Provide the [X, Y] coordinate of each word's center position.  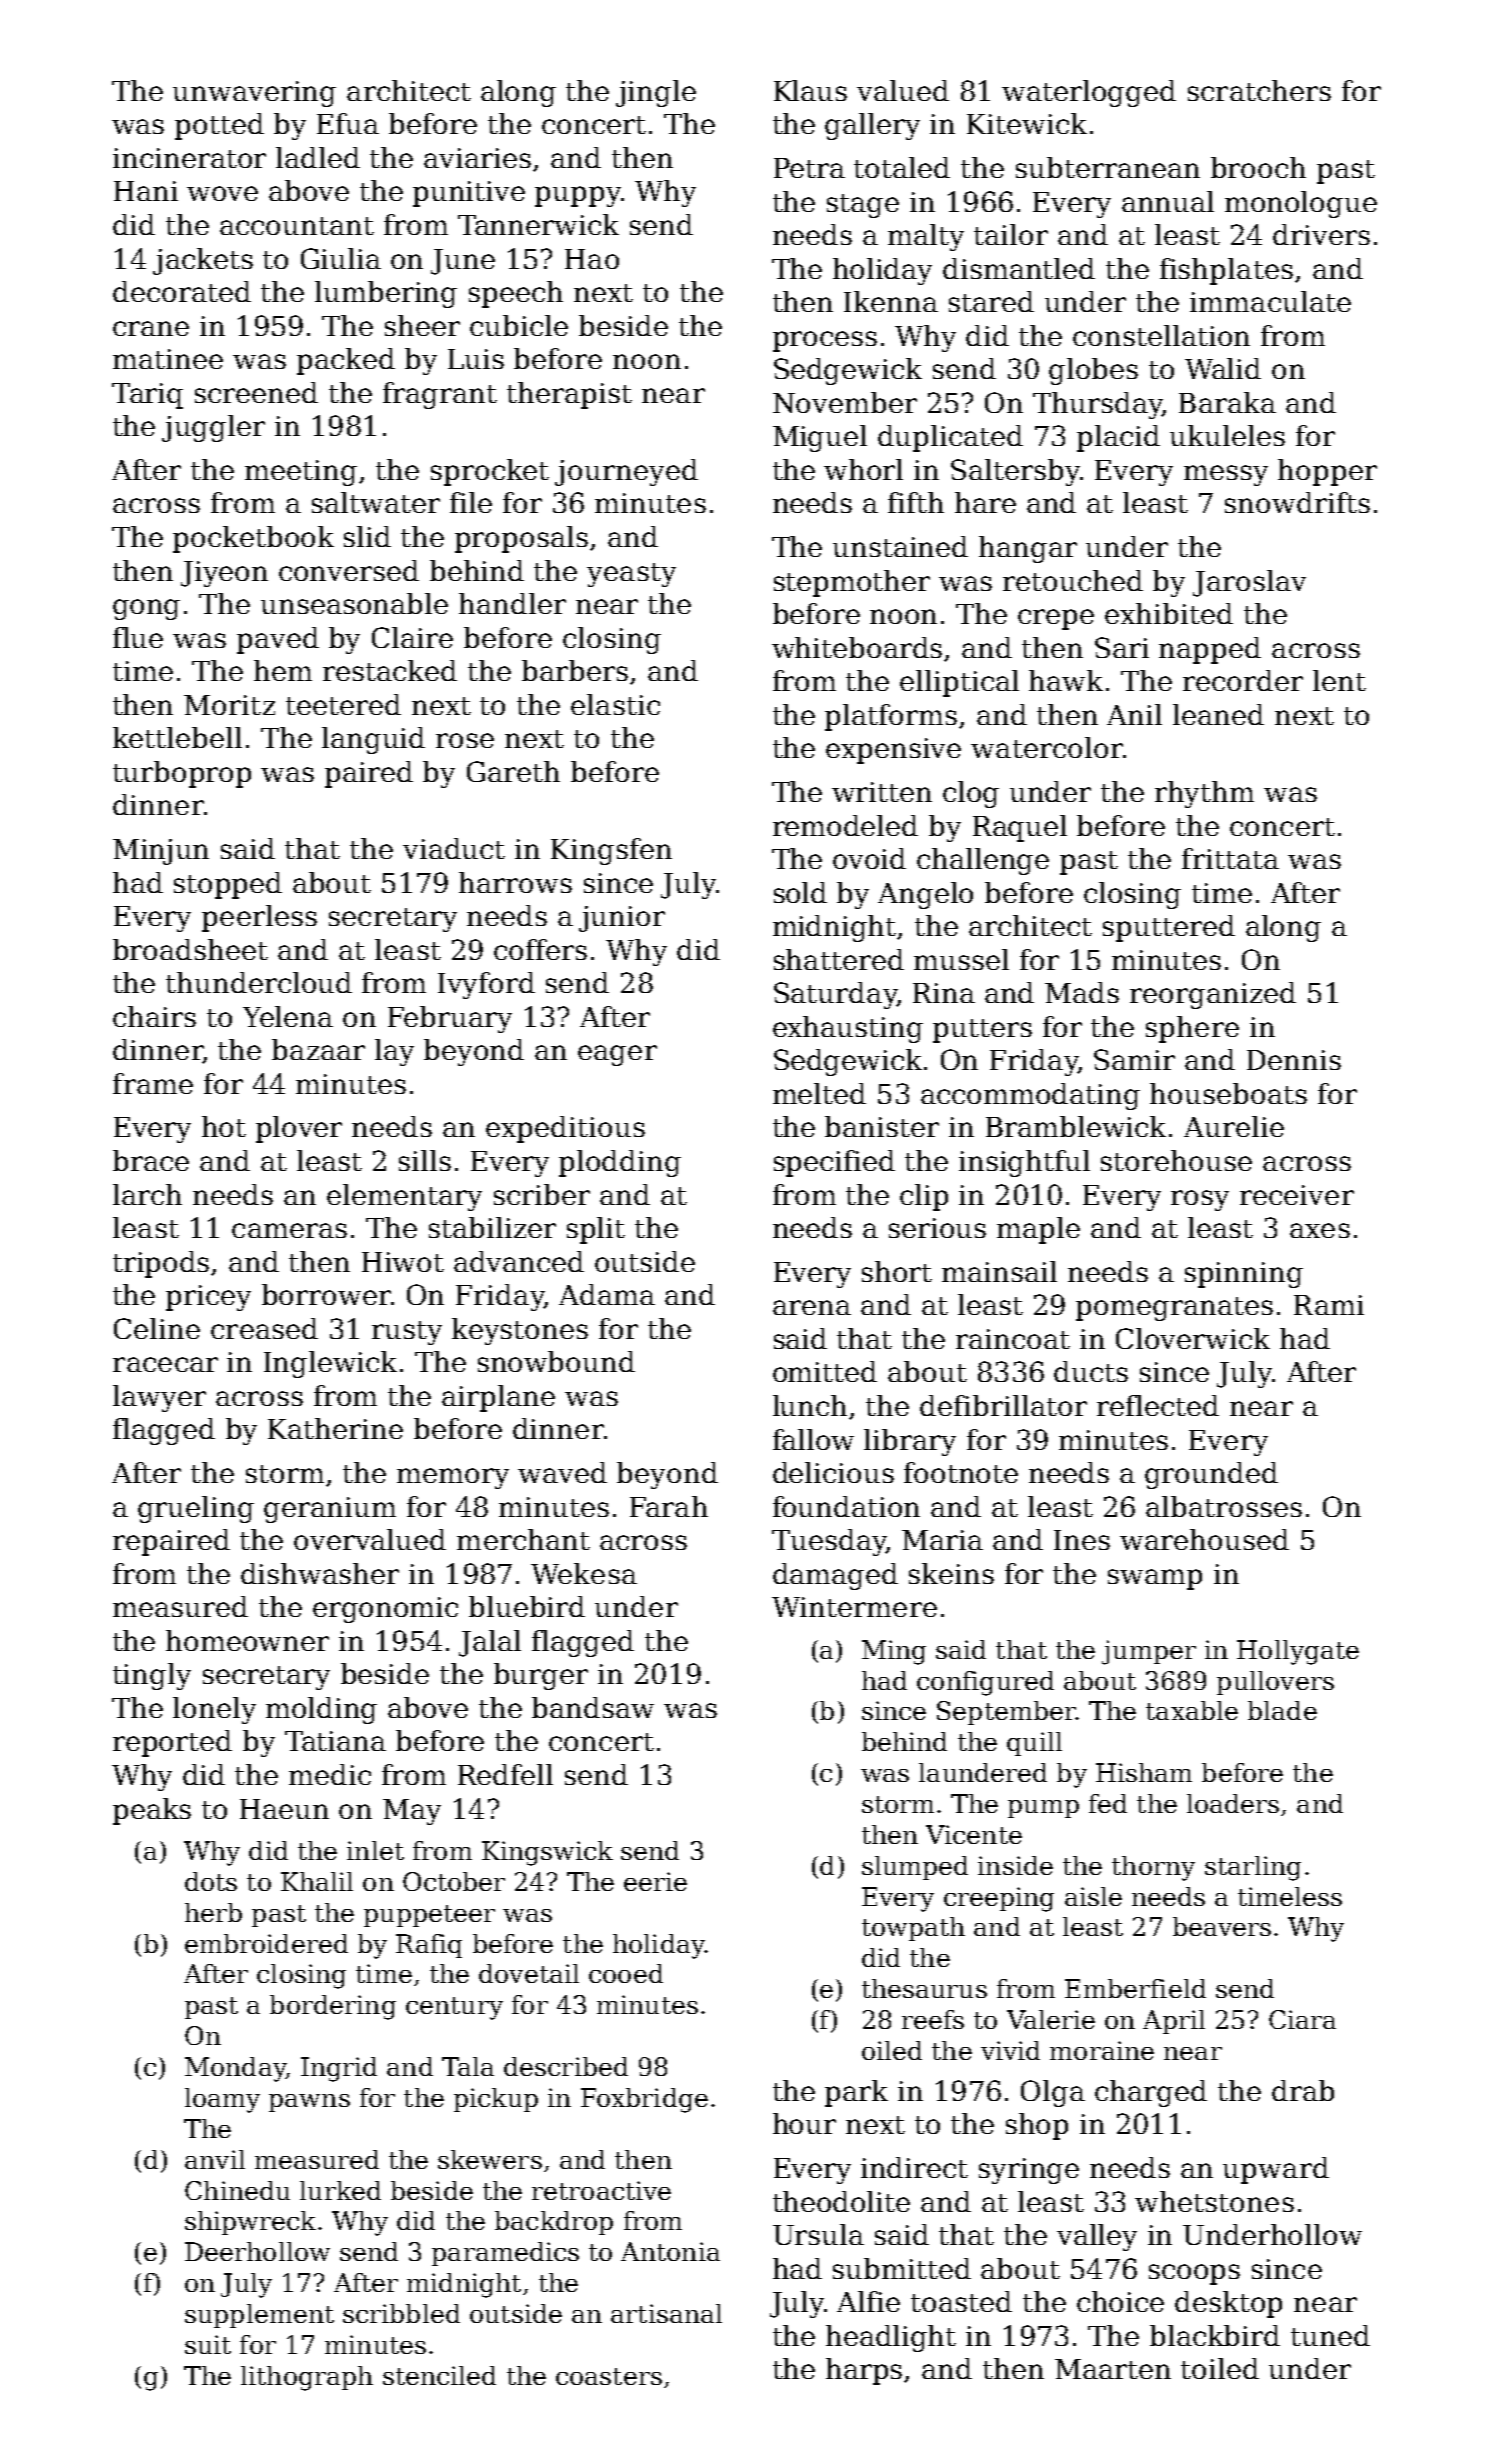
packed [346, 361]
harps [864, 2371]
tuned [1330, 2335]
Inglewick [330, 1364]
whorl [863, 469]
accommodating [1030, 1096]
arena [812, 1307]
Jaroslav [1249, 583]
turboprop [182, 774]
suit [208, 2344]
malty [926, 237]
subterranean [1108, 167]
